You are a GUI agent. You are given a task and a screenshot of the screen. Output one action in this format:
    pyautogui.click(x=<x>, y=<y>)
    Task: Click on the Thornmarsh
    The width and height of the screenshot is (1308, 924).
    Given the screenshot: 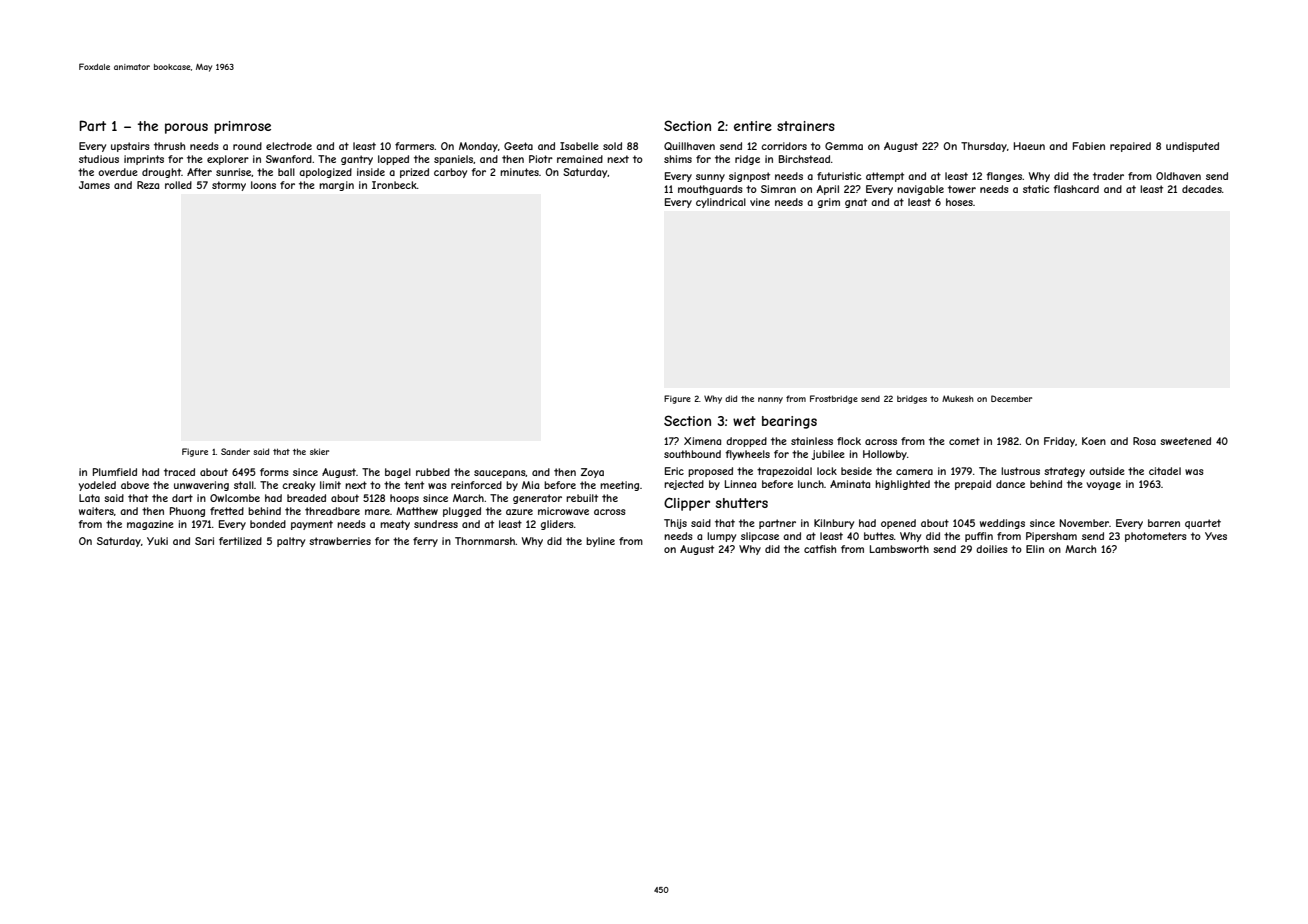 What is the action you would take?
    pyautogui.click(x=485, y=541)
